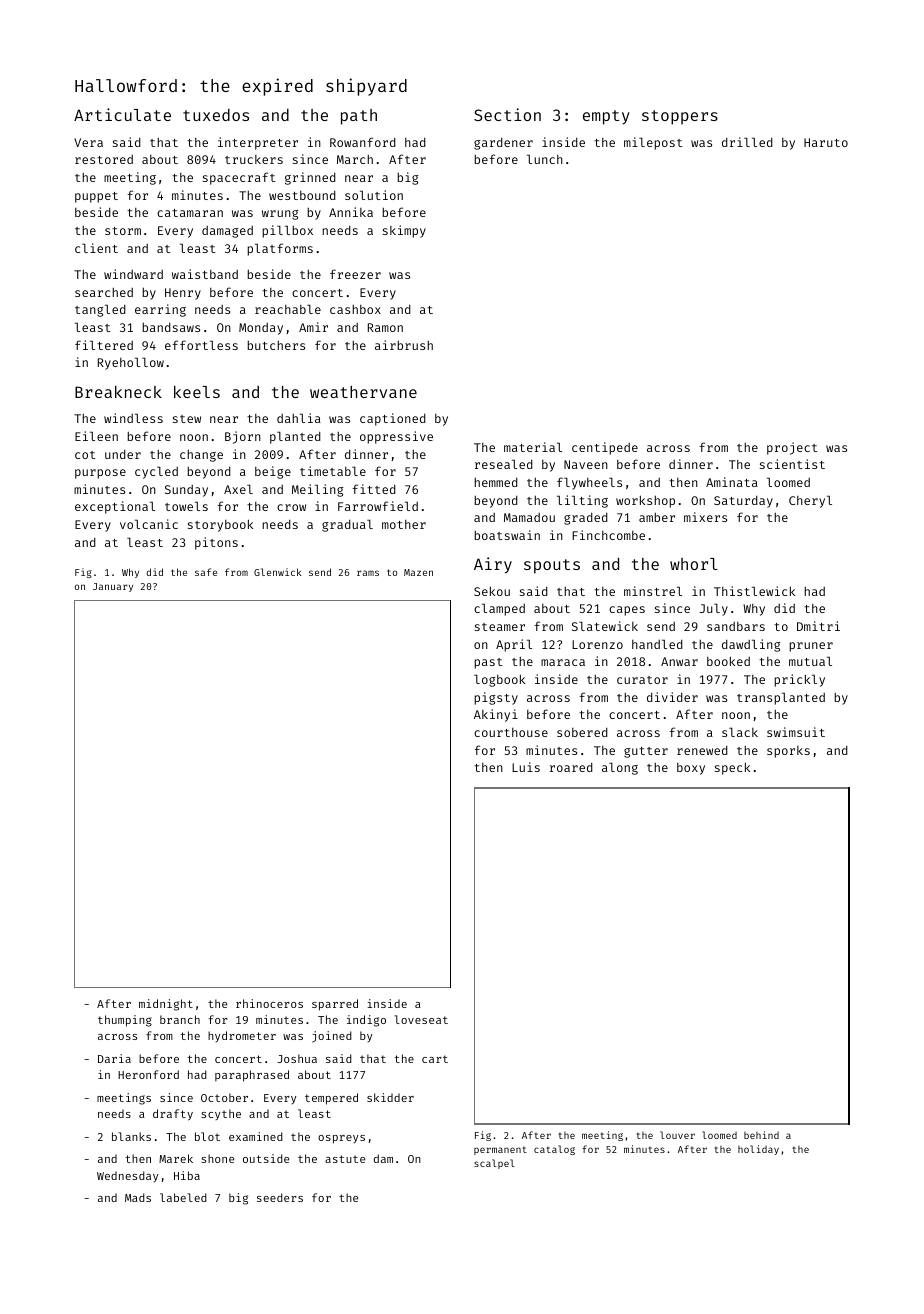 Image resolution: width=924 pixels, height=1314 pixels. Describe the element at coordinates (125, 1021) in the screenshot. I see `thumping` at that location.
